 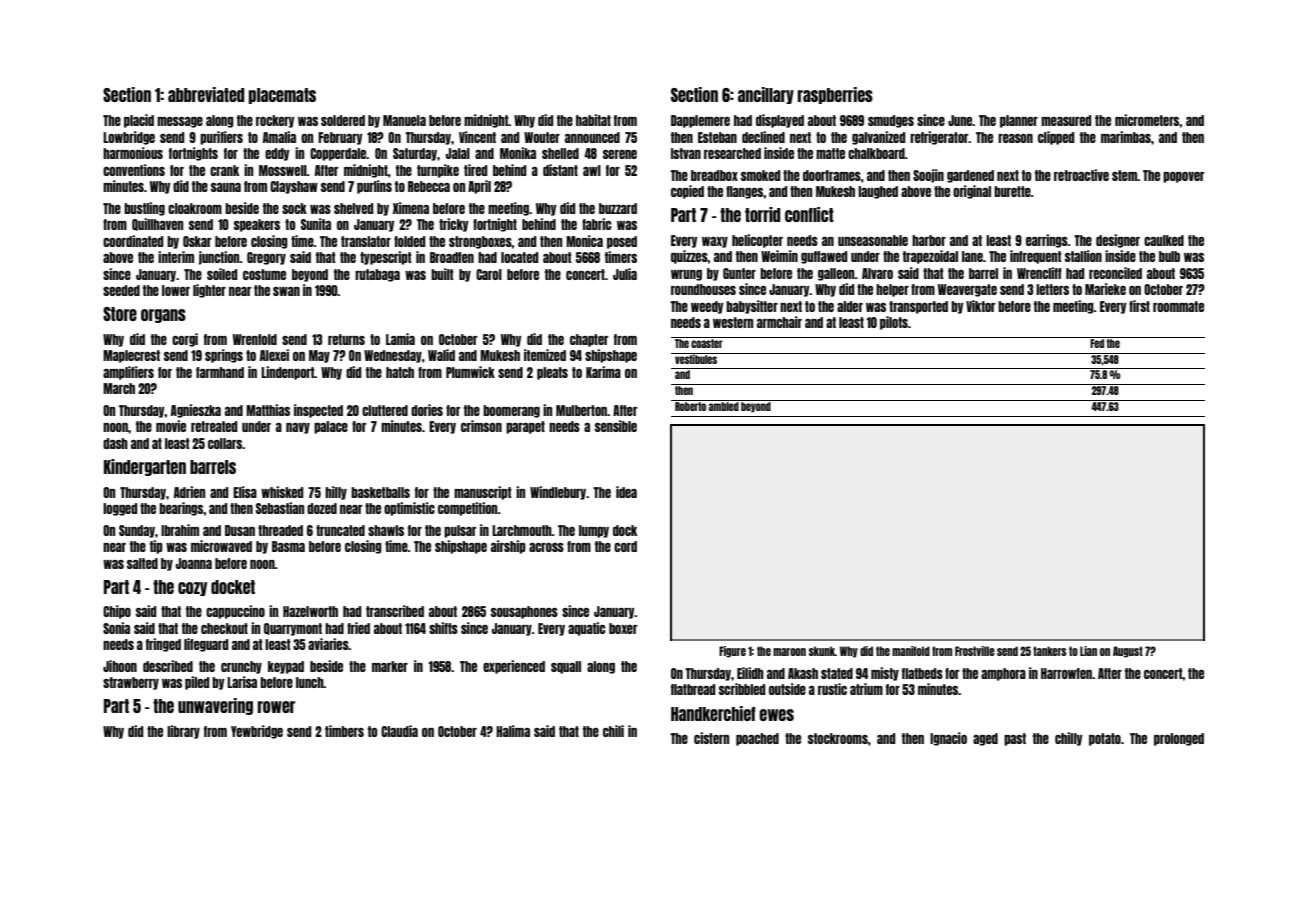 I want to click on abbreviated, so click(x=206, y=94).
